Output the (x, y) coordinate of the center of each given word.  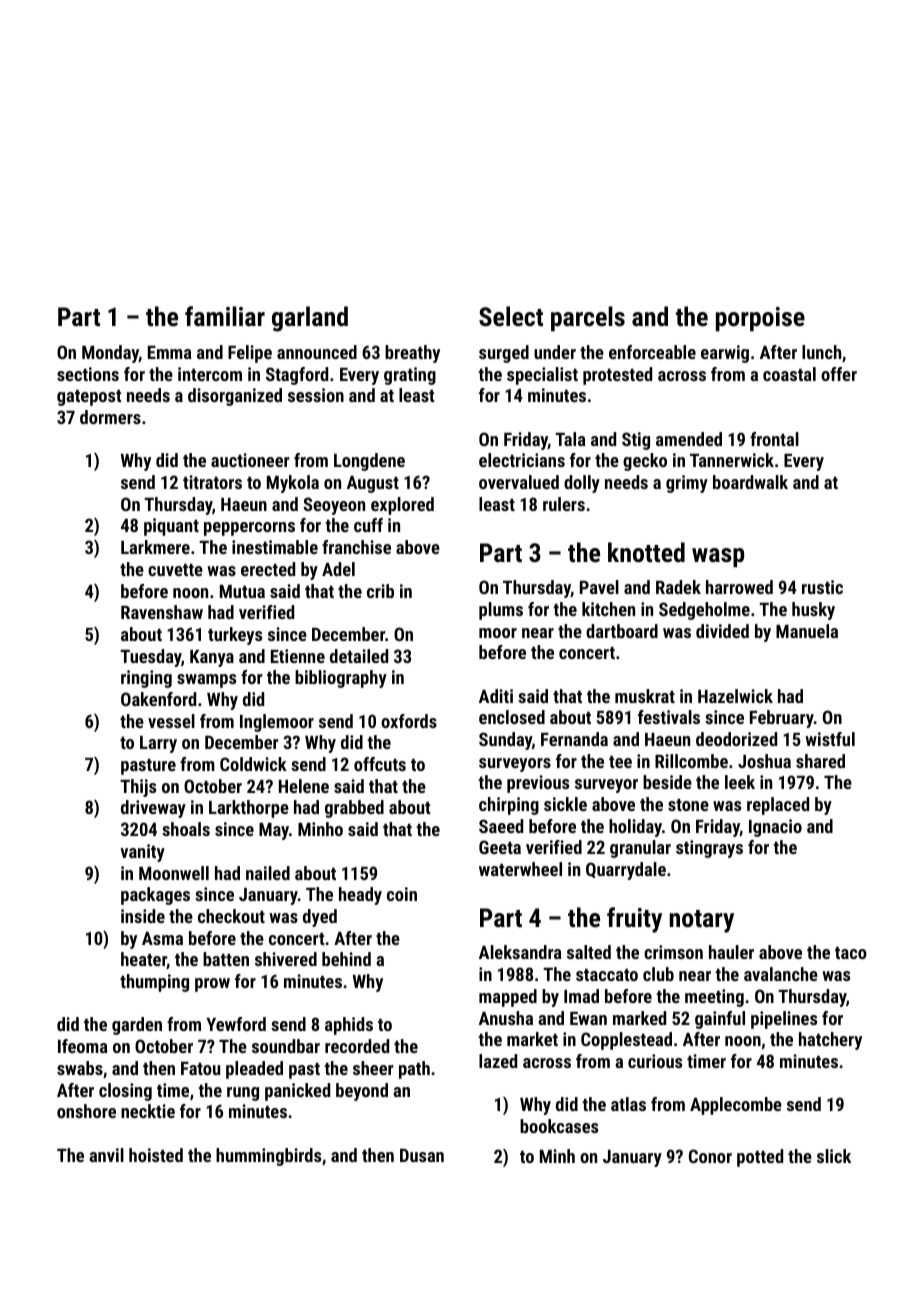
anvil (106, 1155)
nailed (268, 873)
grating (410, 376)
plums (501, 611)
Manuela (807, 631)
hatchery (830, 1041)
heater (144, 960)
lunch (821, 352)
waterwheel (520, 869)
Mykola (293, 484)
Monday (110, 354)
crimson (673, 952)
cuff (368, 525)
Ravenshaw (162, 612)
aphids (349, 1026)
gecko (645, 462)
